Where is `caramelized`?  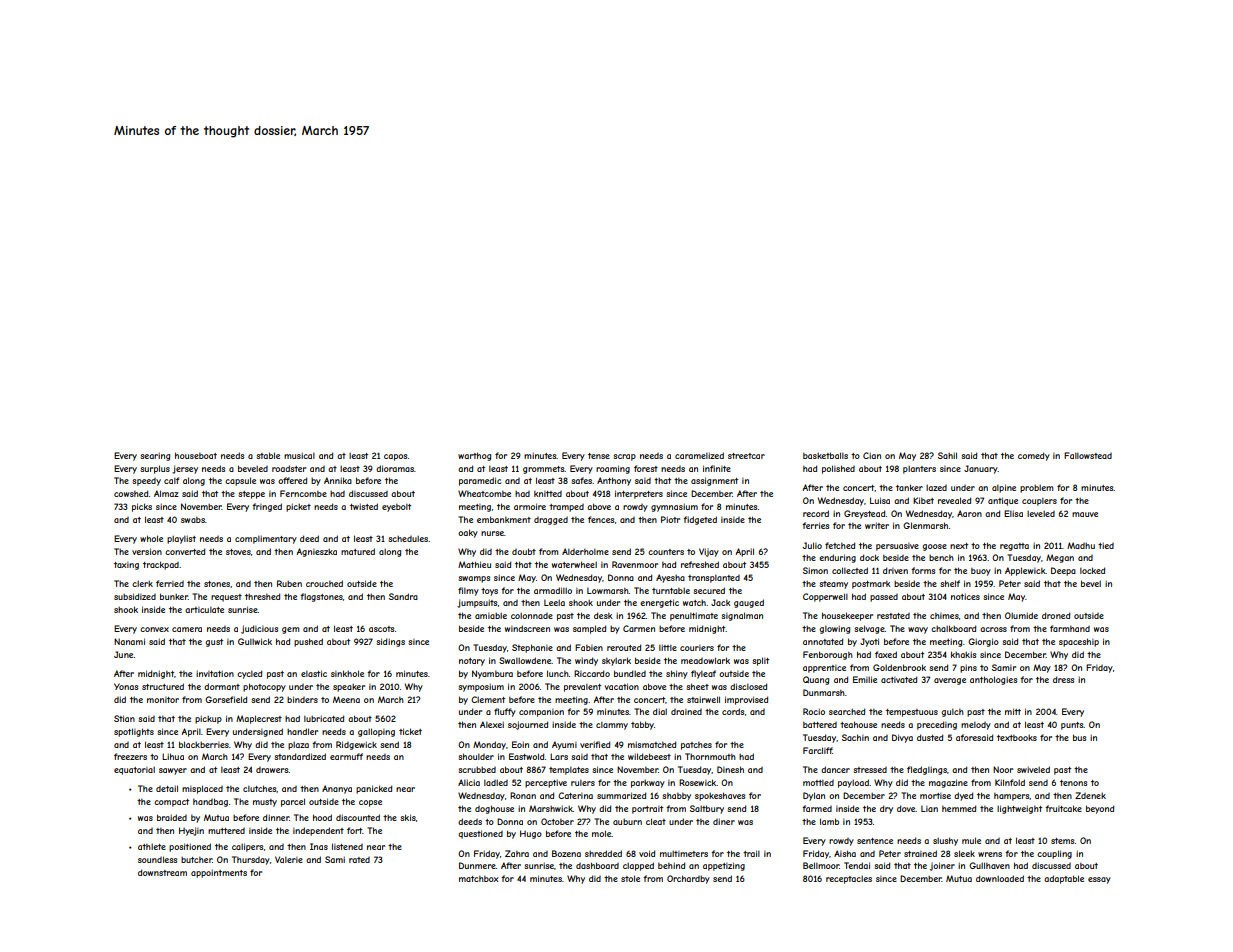
caramelized is located at coordinates (699, 455).
